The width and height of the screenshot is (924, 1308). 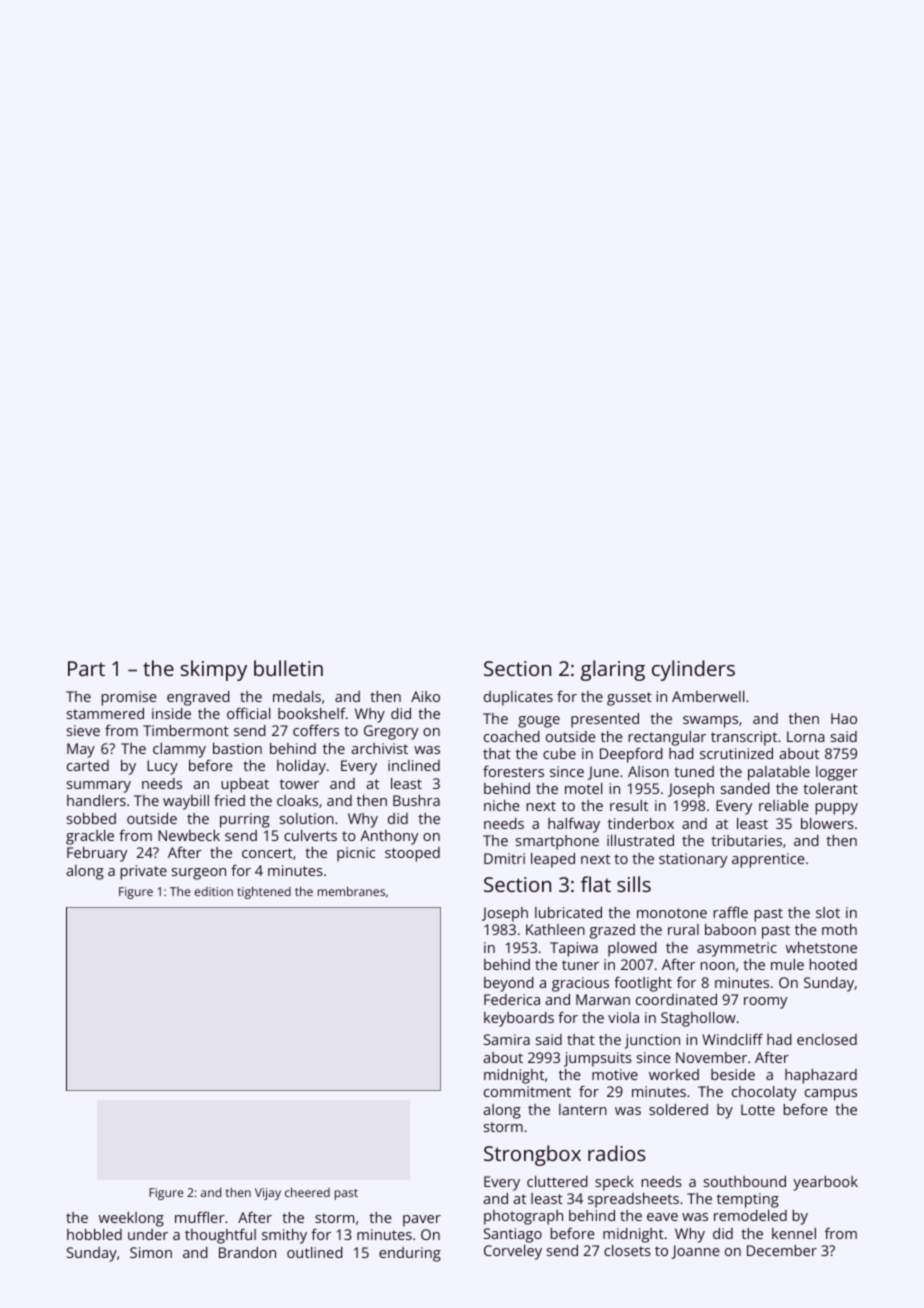 What do you see at coordinates (171, 713) in the screenshot?
I see `inside` at bounding box center [171, 713].
